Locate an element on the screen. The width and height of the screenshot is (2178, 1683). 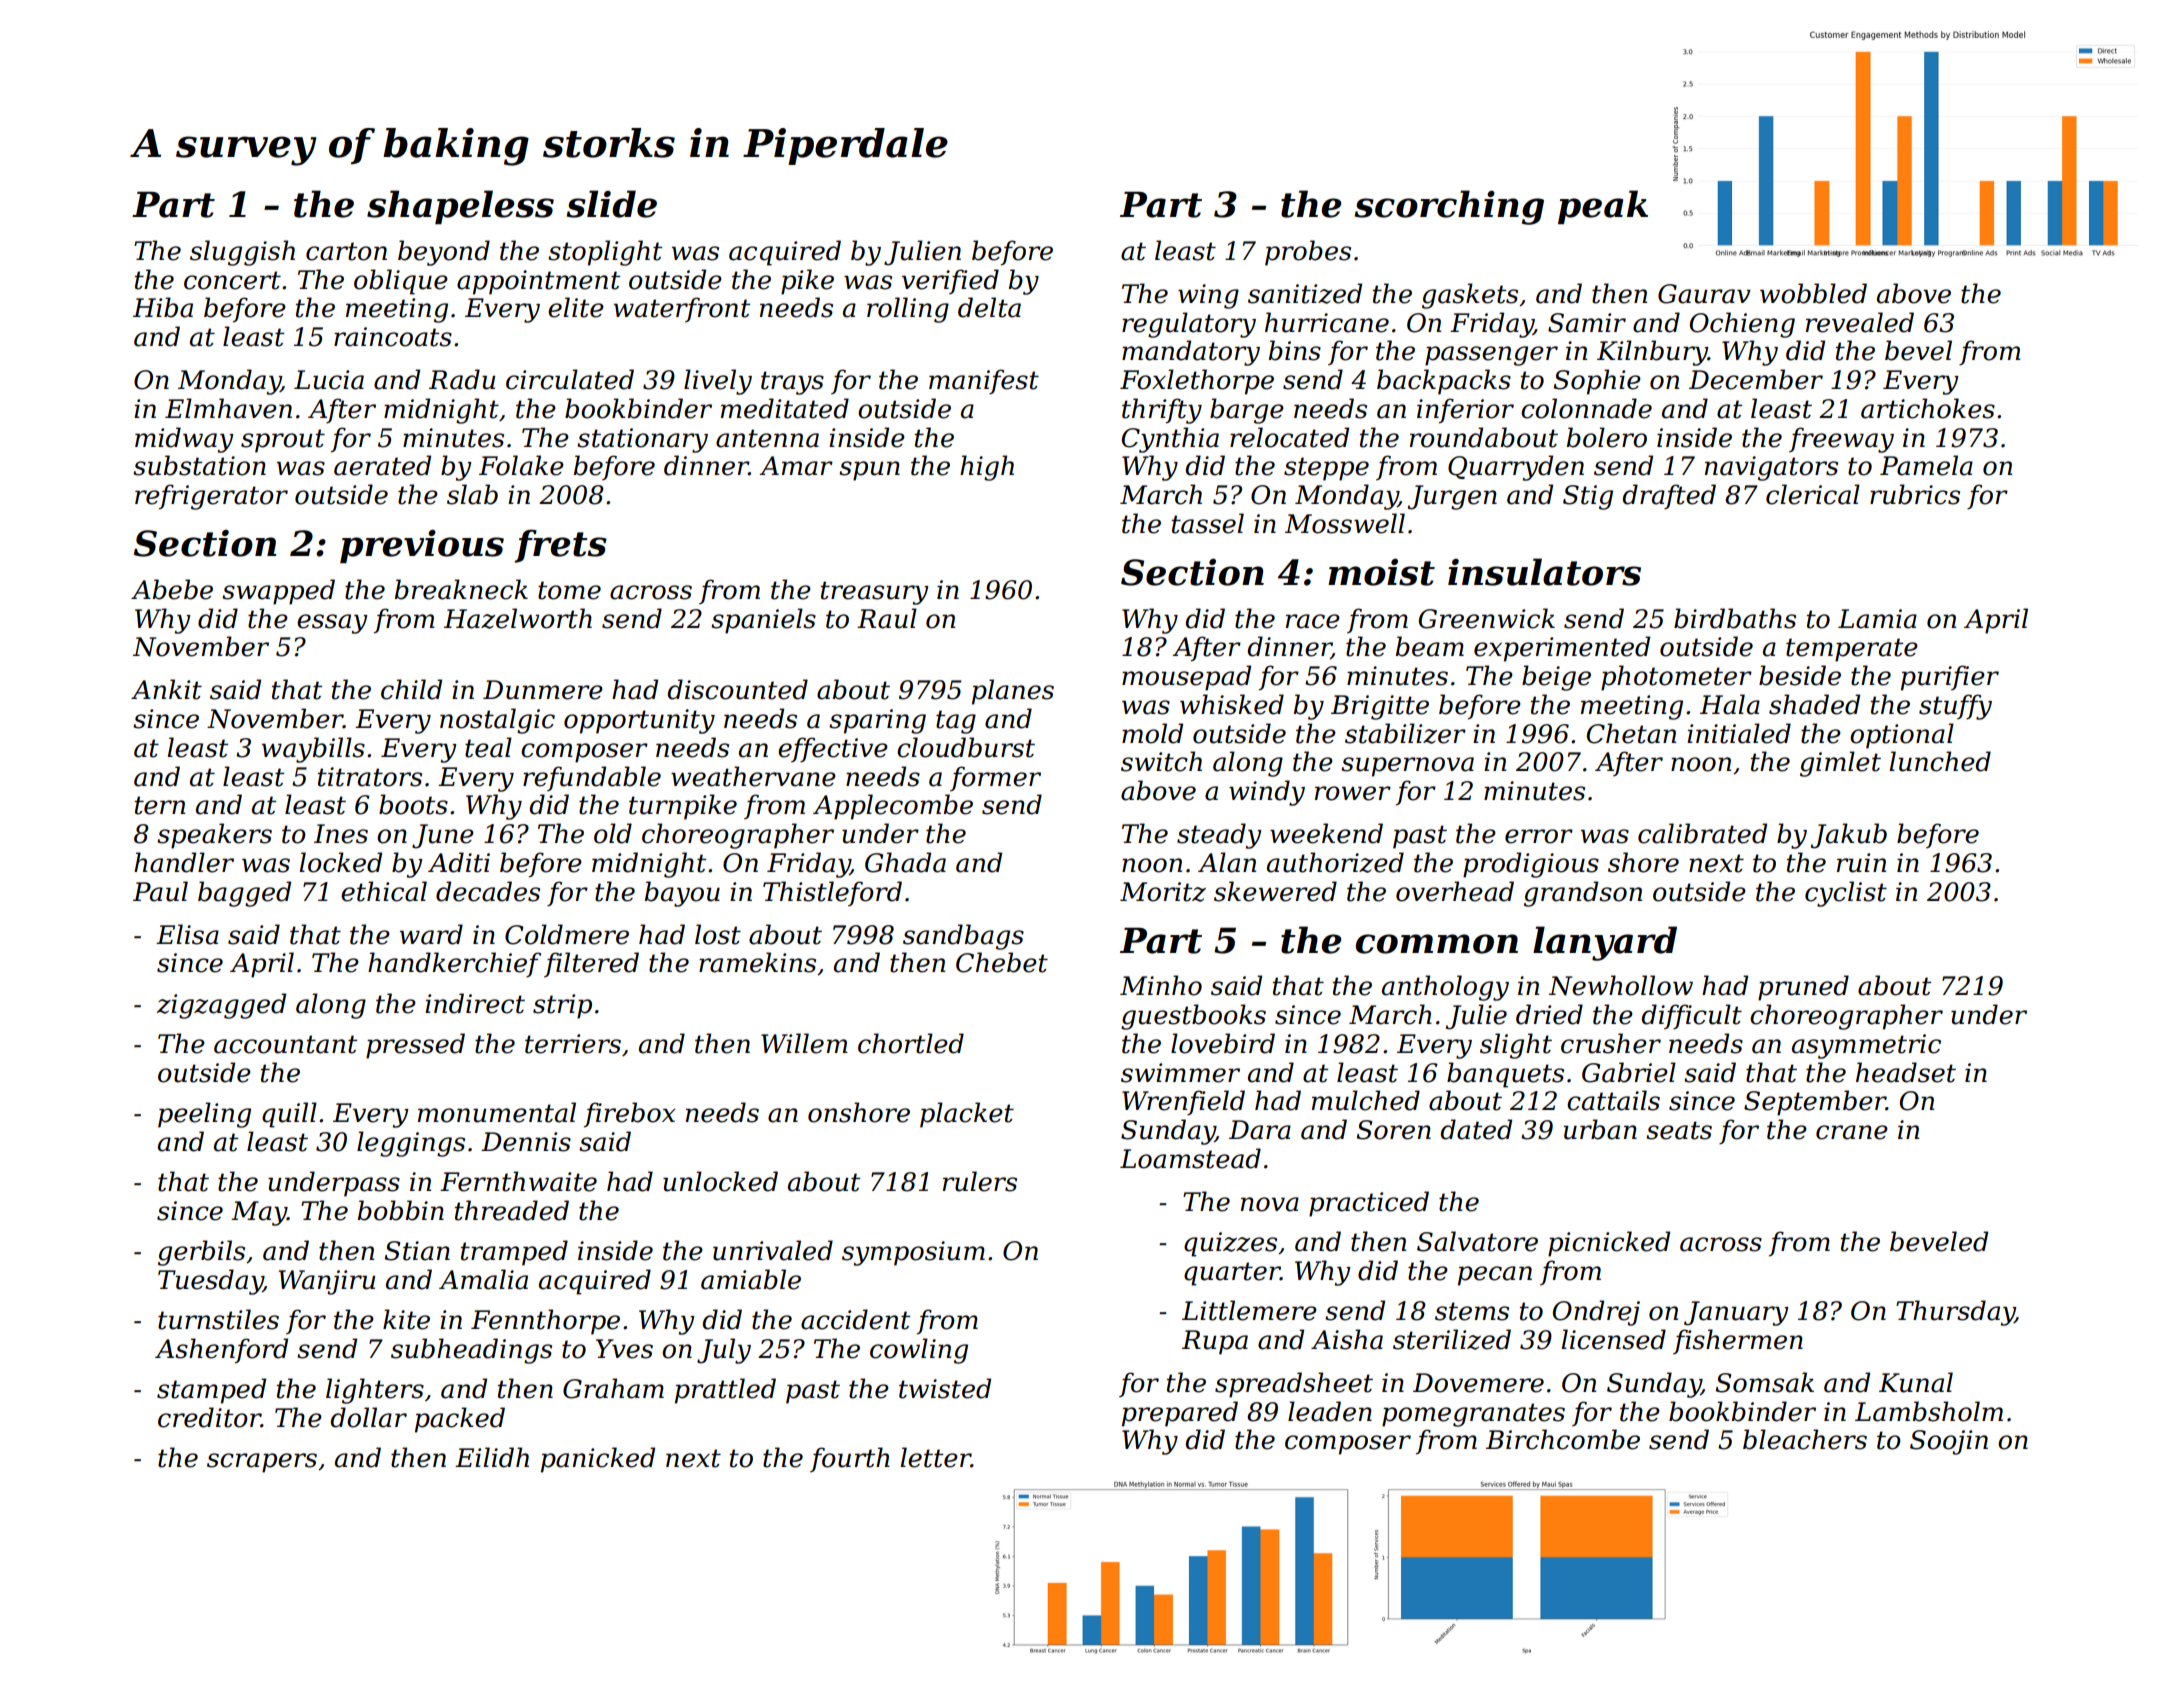
prodigious is located at coordinates (1531, 865).
